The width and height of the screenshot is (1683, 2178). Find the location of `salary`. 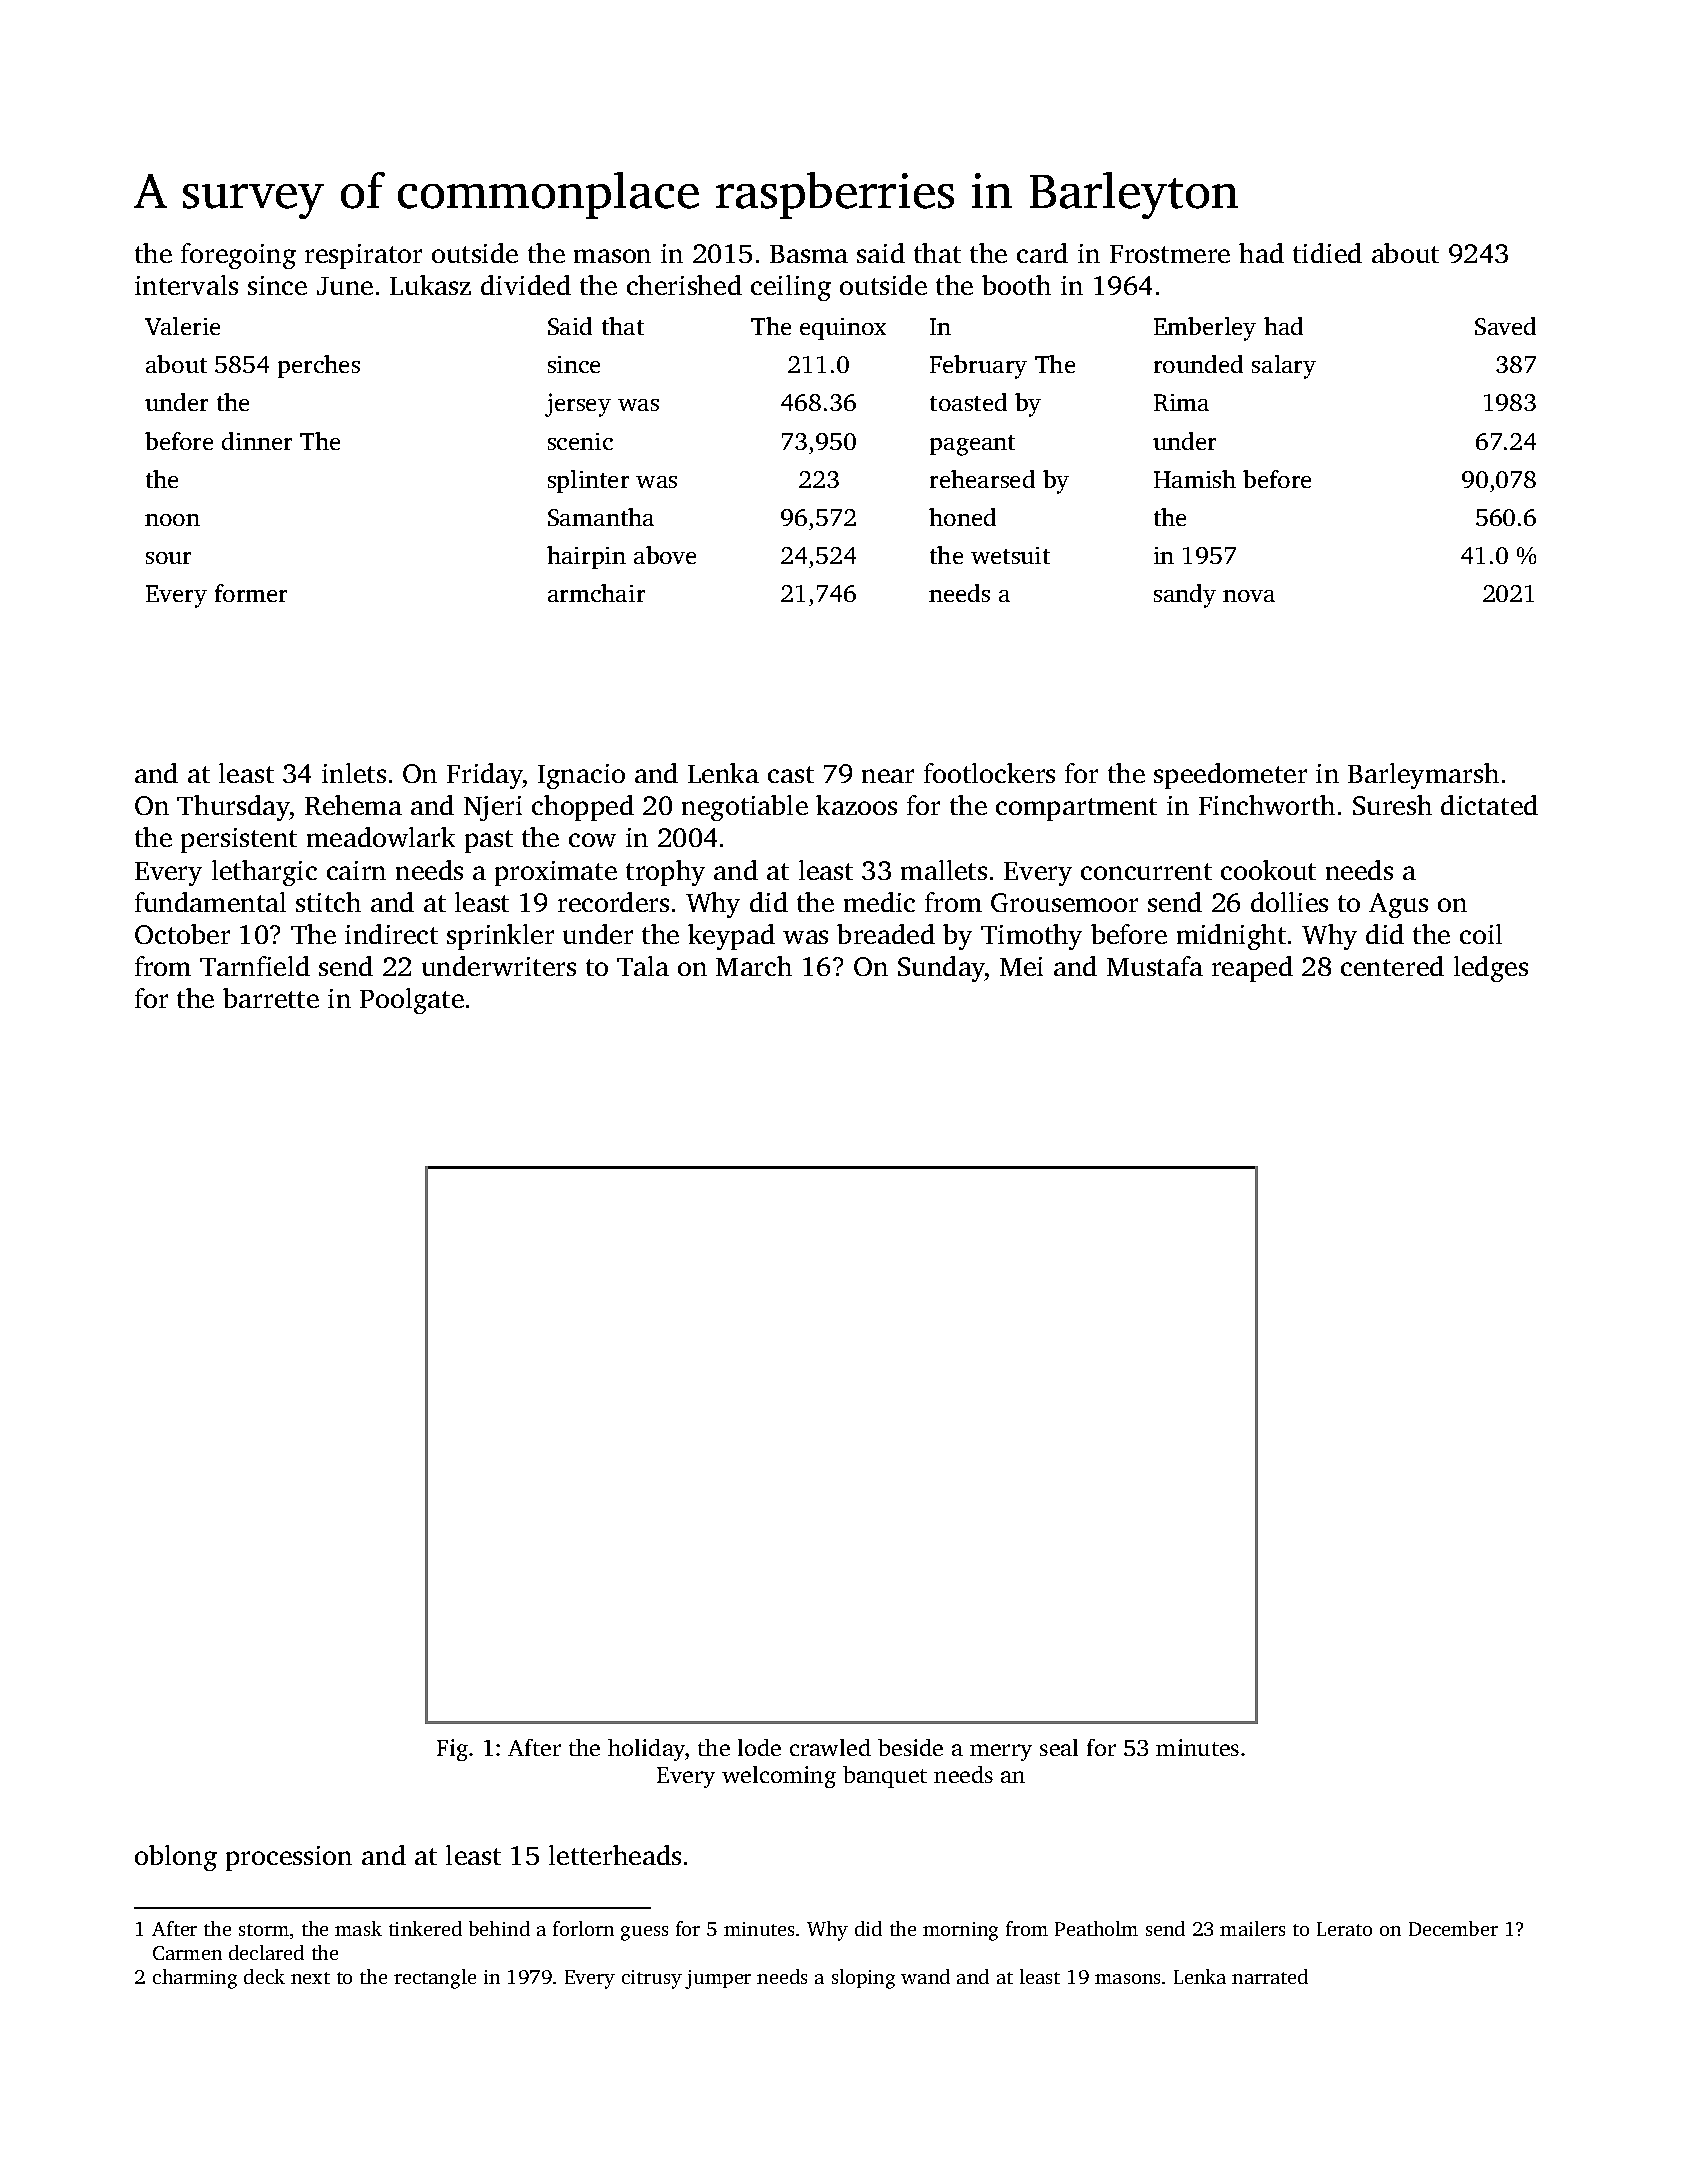

salary is located at coordinates (1284, 367).
